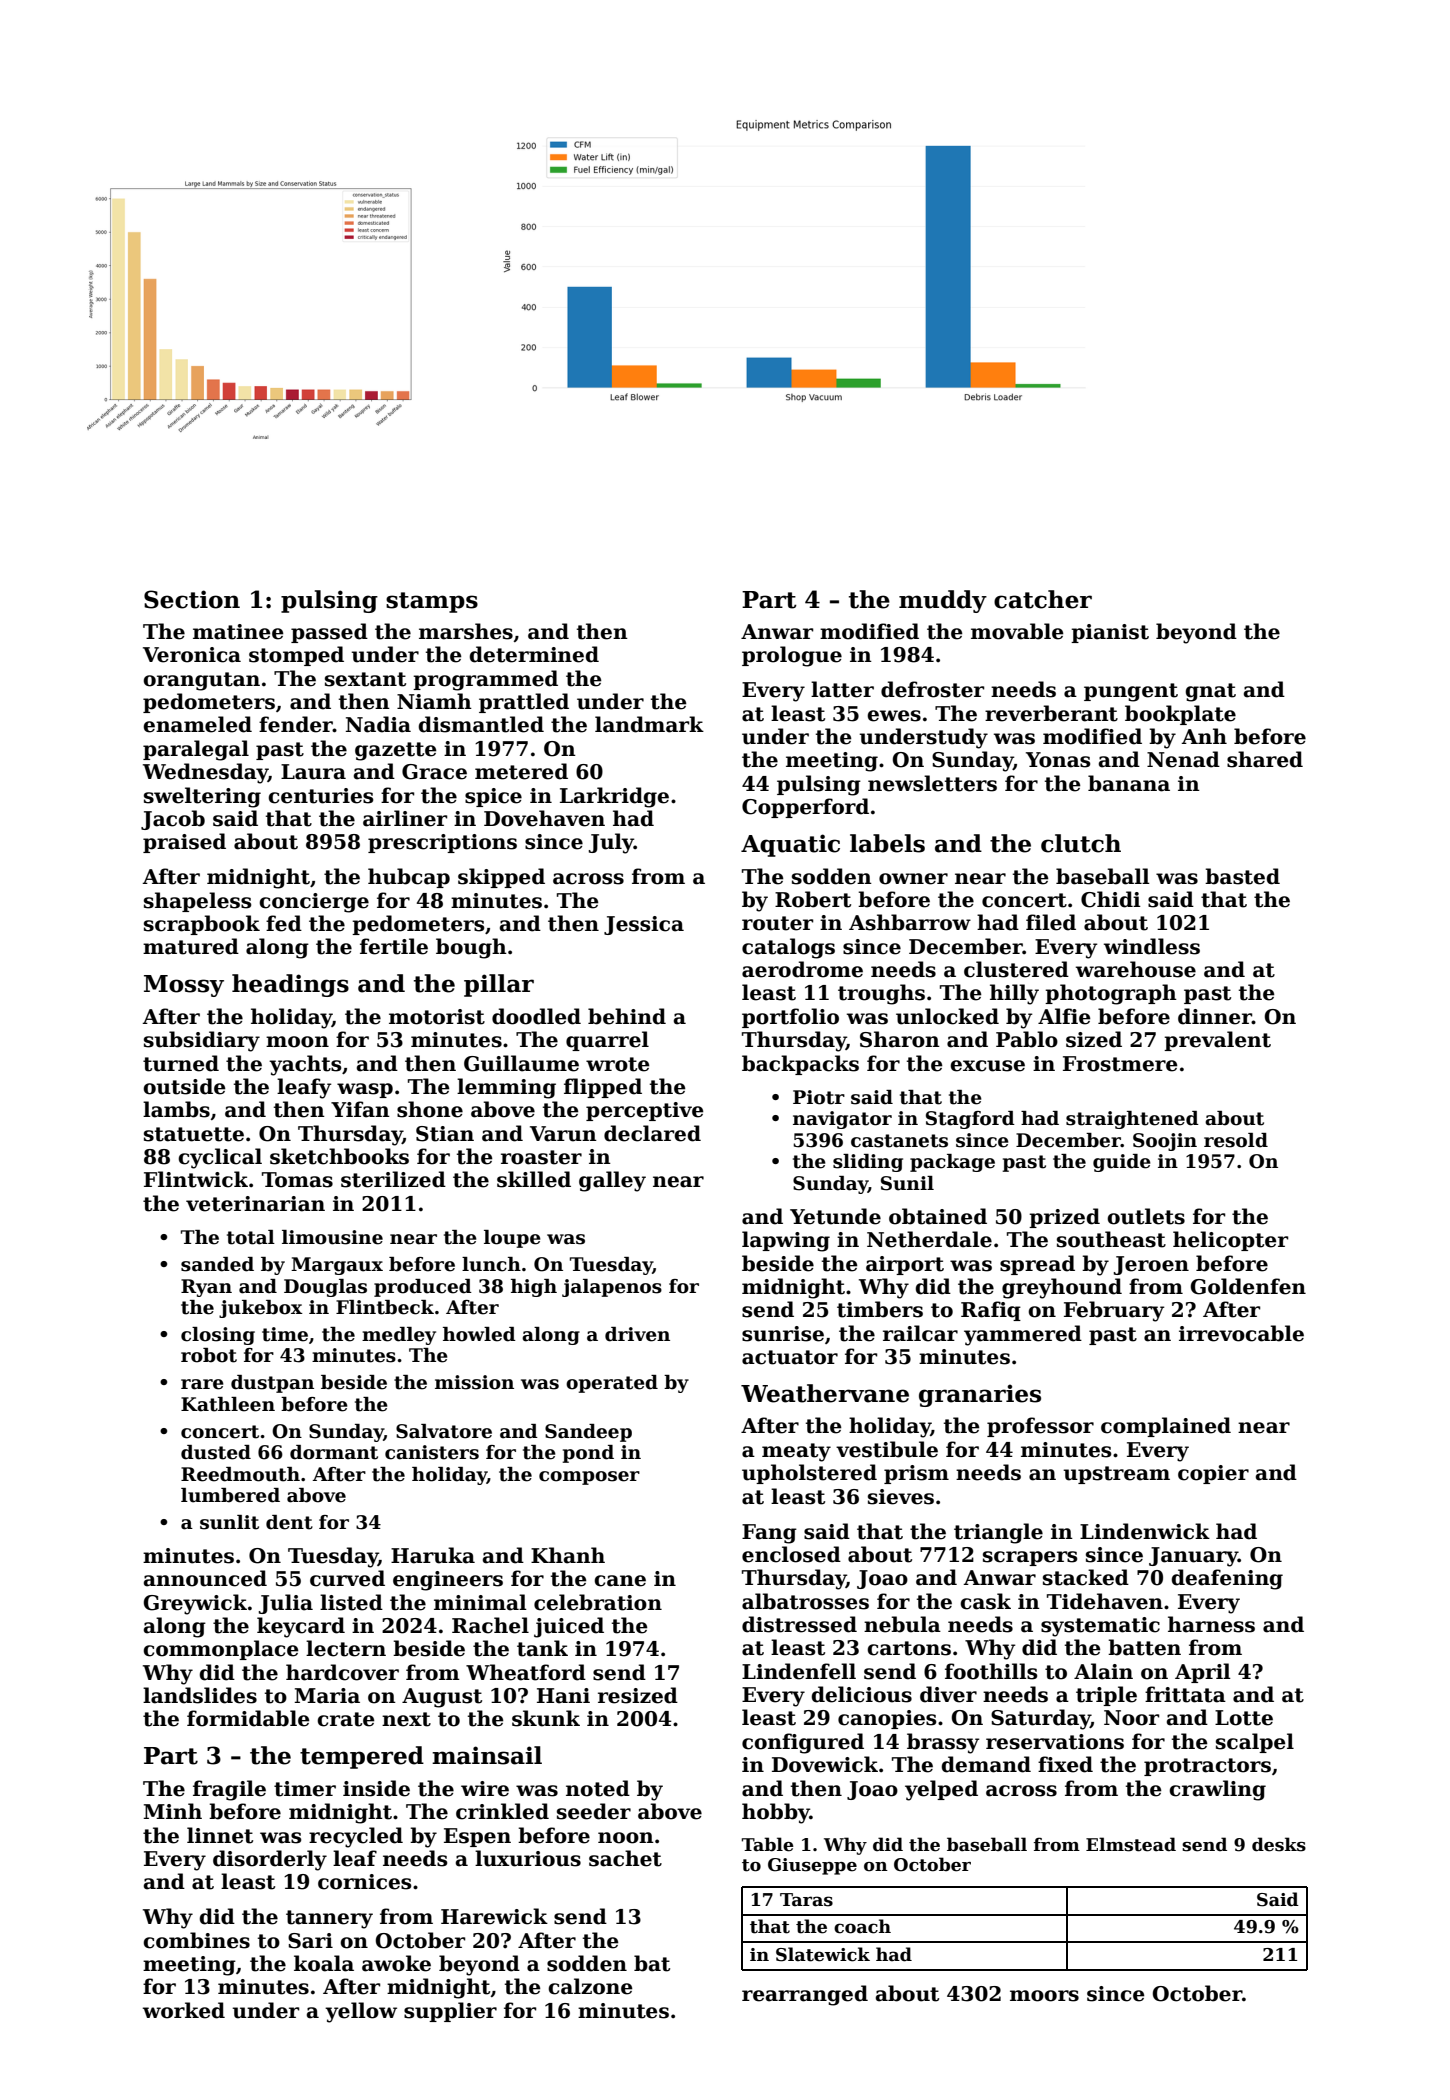 Image resolution: width=1450 pixels, height=2100 pixels. What do you see at coordinates (197, 724) in the screenshot?
I see `enameled` at bounding box center [197, 724].
